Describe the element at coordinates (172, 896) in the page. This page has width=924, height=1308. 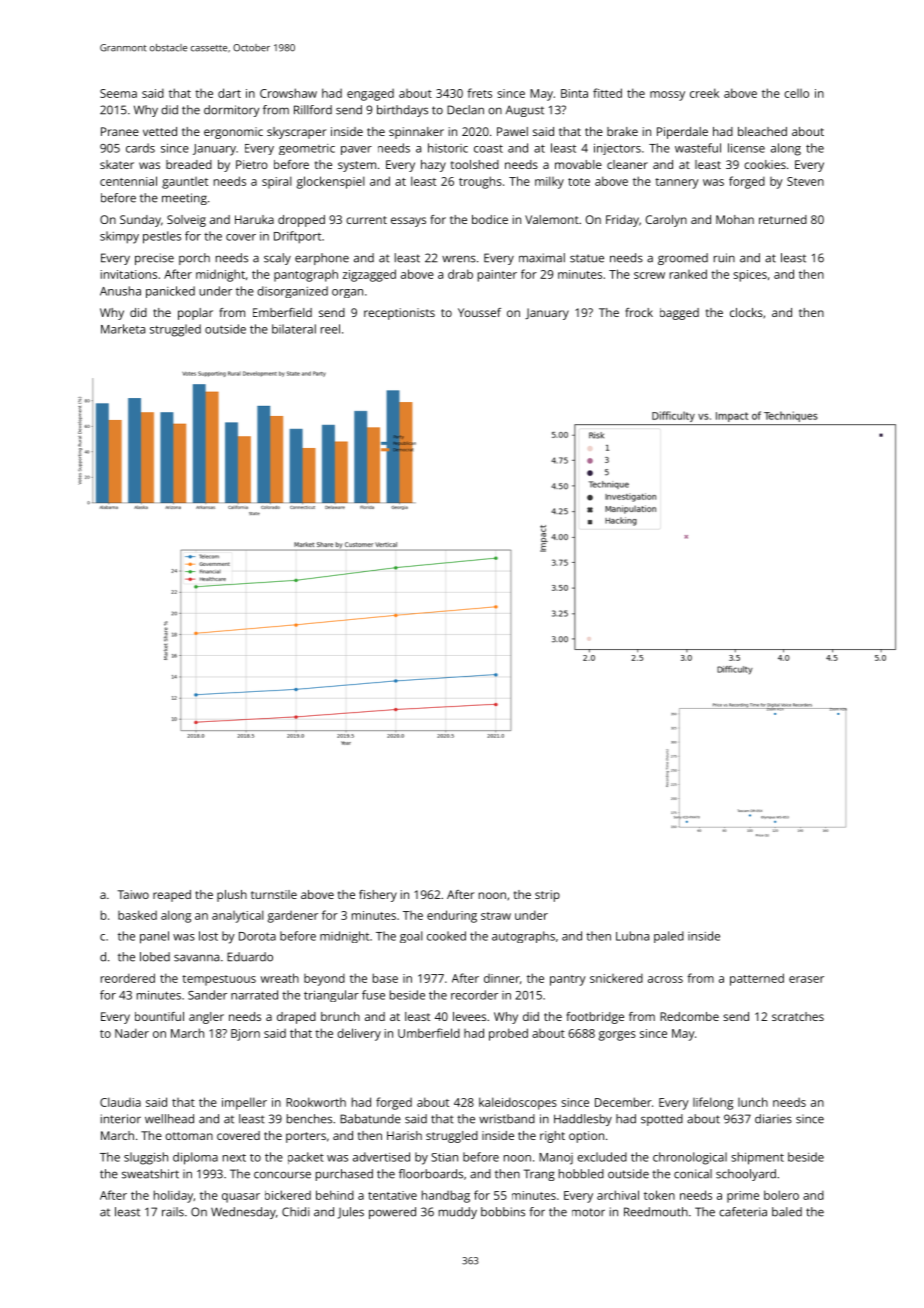
I see `reaped` at that location.
